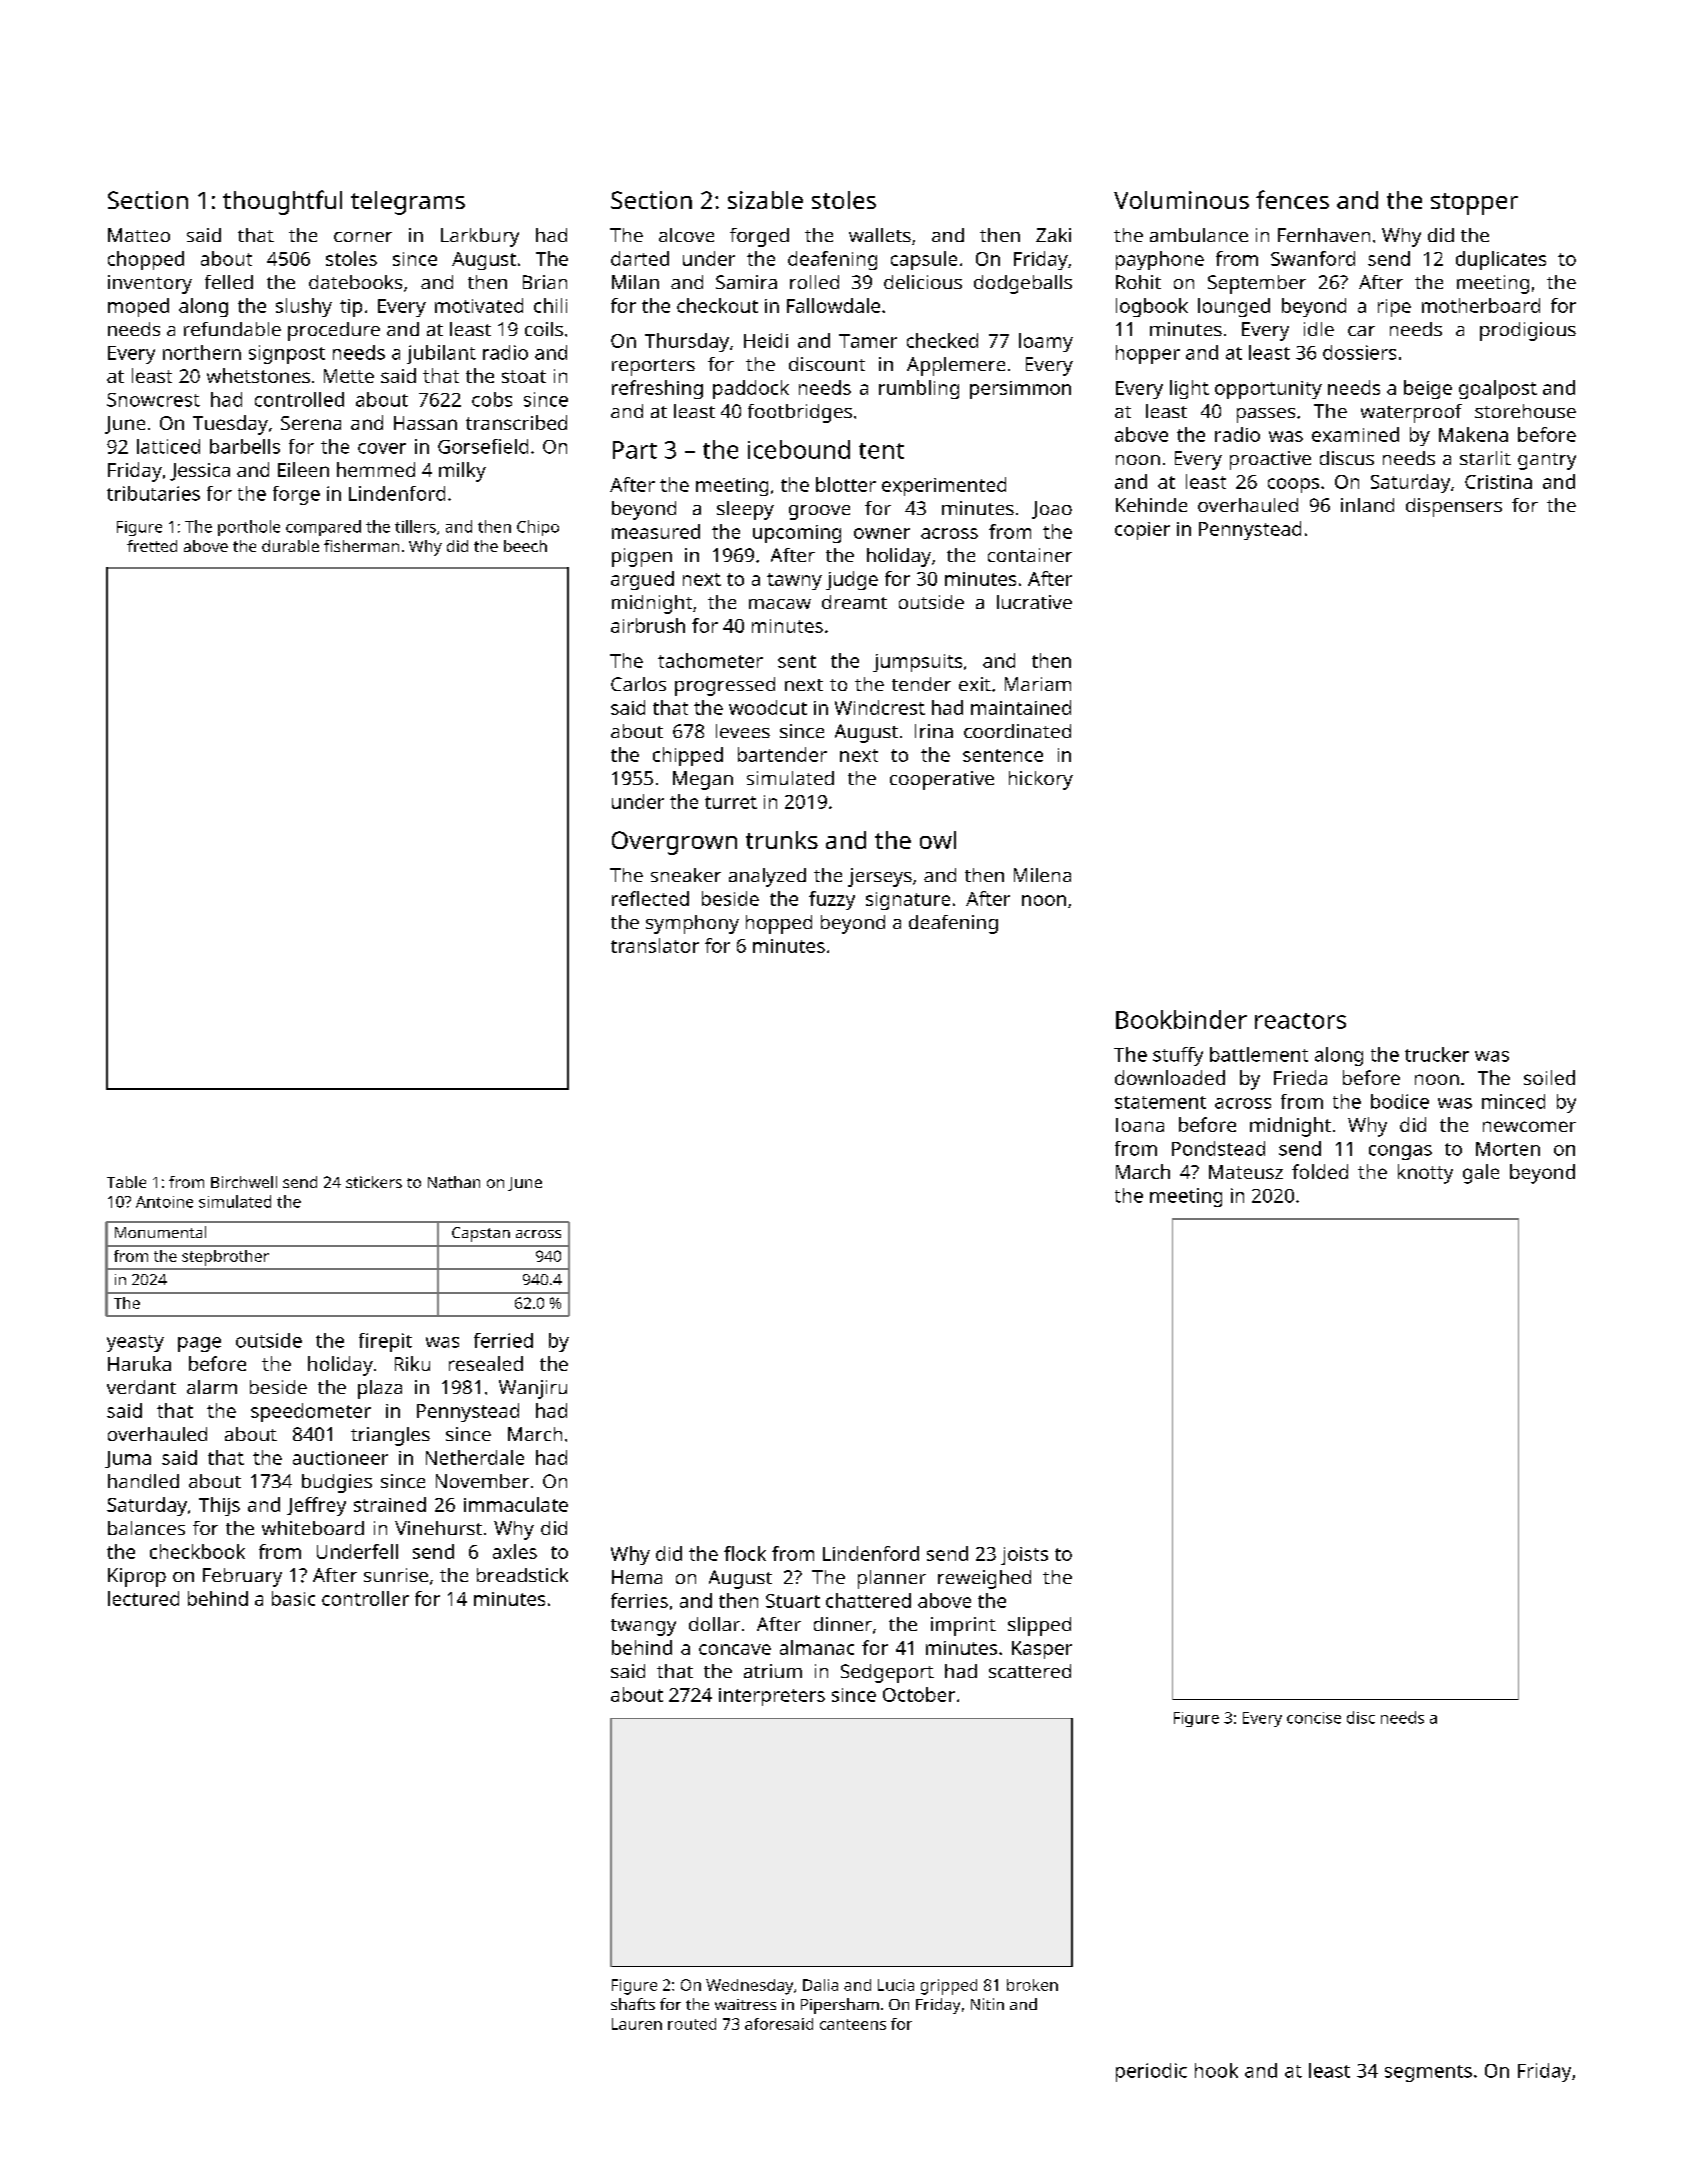 The width and height of the screenshot is (1683, 2178). What do you see at coordinates (657, 389) in the screenshot?
I see `refreshing` at bounding box center [657, 389].
